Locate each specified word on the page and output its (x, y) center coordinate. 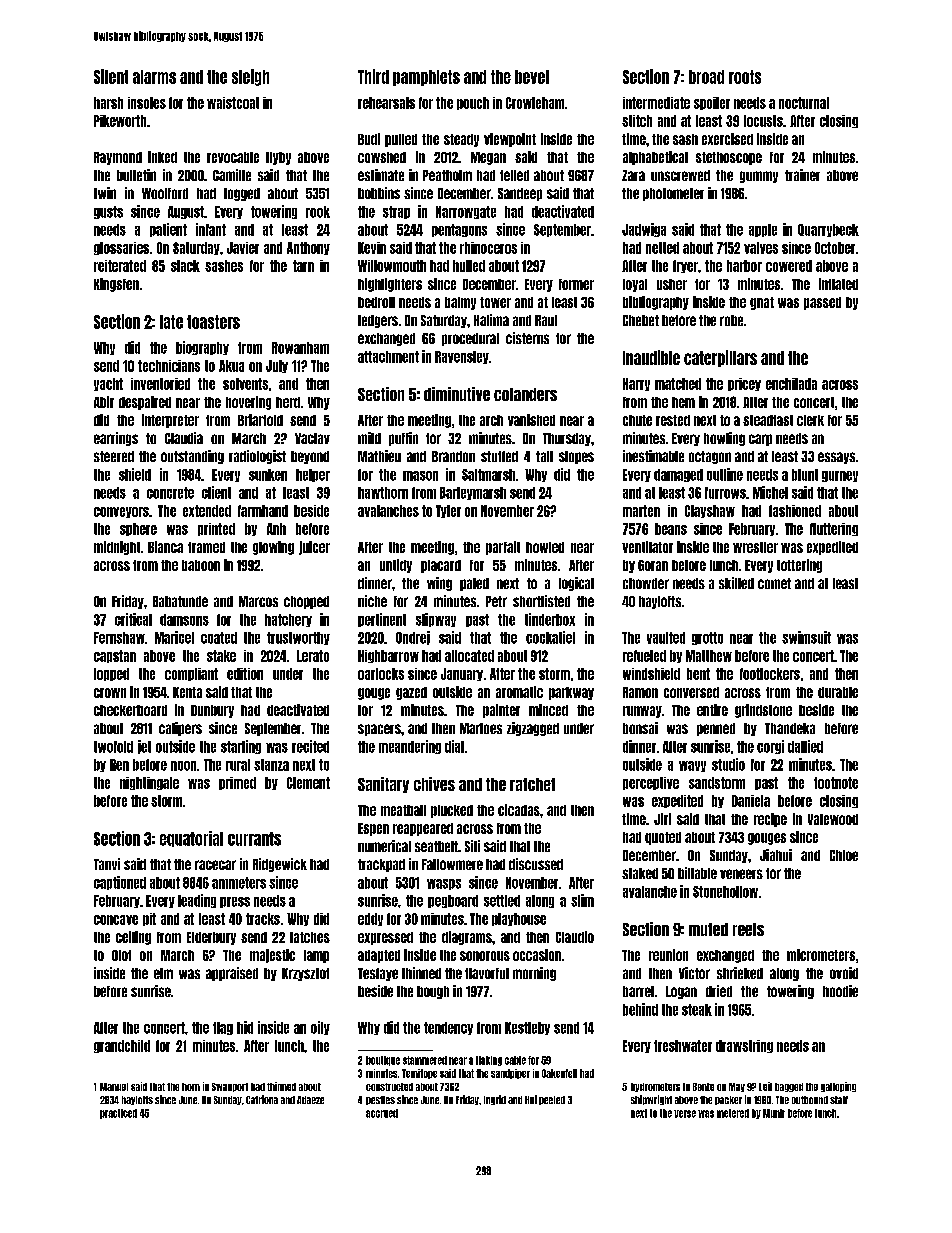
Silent (111, 76)
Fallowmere (452, 864)
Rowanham (300, 348)
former (576, 284)
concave (116, 920)
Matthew (709, 656)
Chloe (844, 855)
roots (745, 77)
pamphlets (426, 78)
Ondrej (413, 638)
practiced (118, 1114)
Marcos (258, 601)
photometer (673, 194)
